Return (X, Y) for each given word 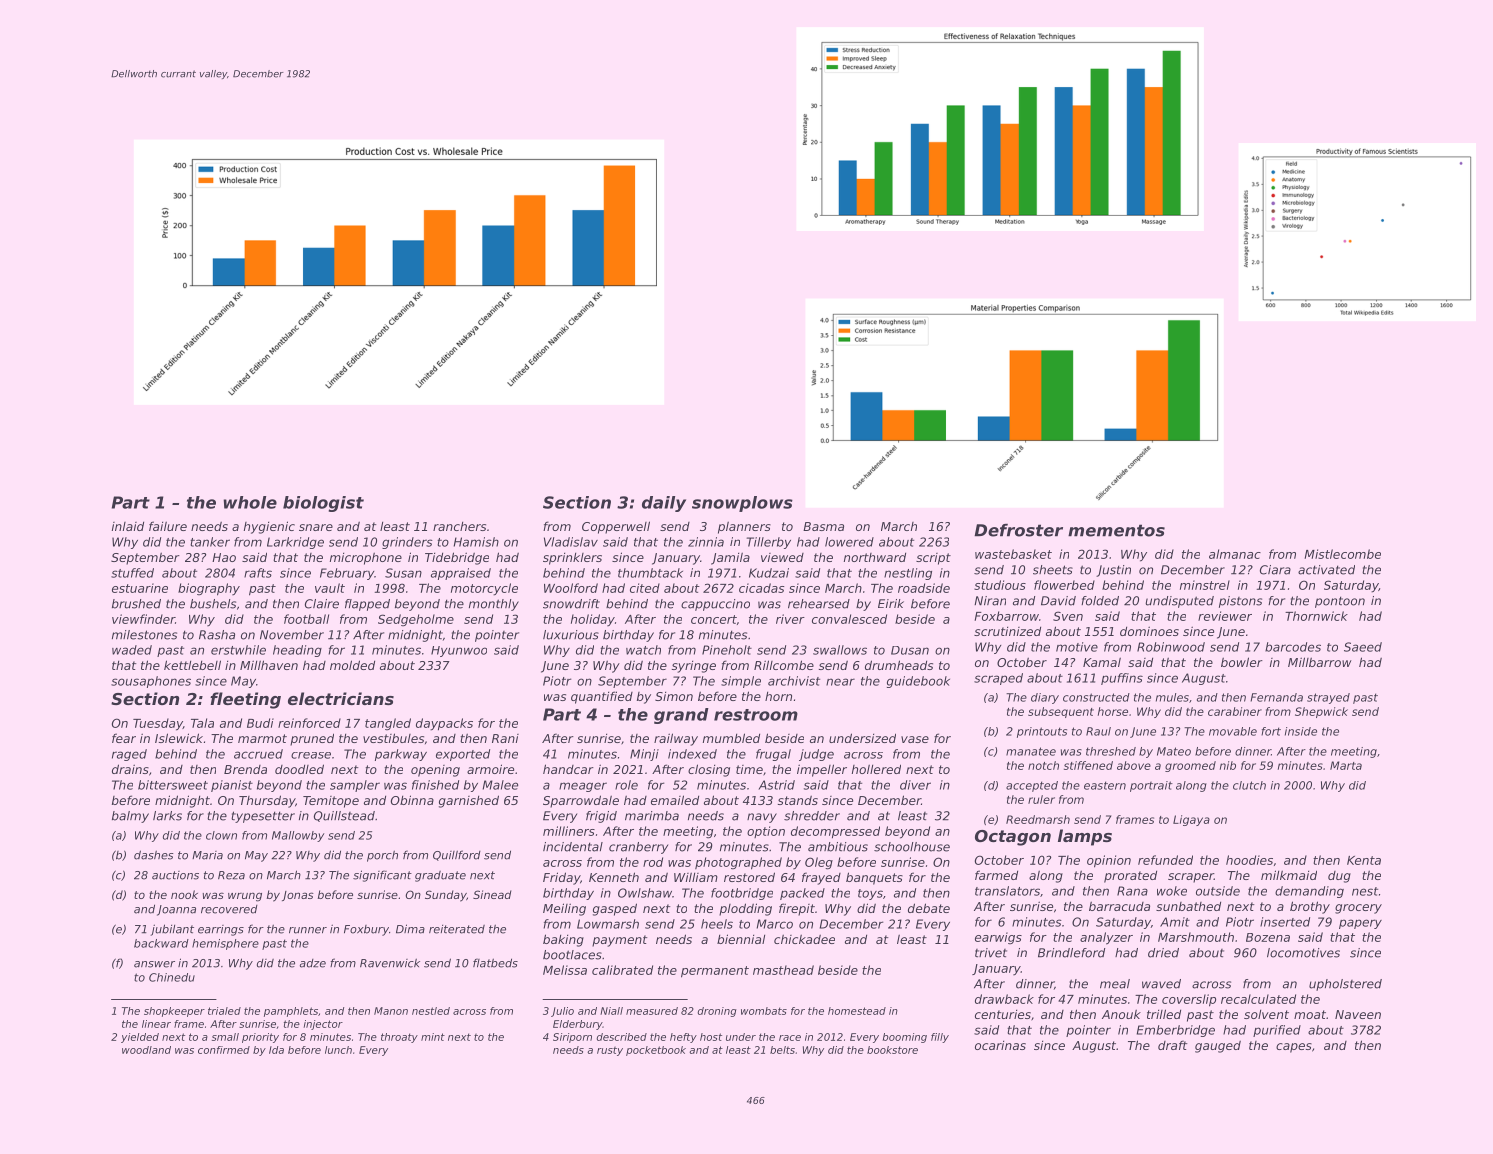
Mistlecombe (1342, 554)
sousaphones (151, 682)
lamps (1085, 837)
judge (816, 755)
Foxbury (366, 930)
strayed (1328, 698)
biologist (323, 504)
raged (129, 755)
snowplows (742, 504)
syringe (694, 667)
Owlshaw (645, 893)
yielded (140, 1038)
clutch (1249, 785)
